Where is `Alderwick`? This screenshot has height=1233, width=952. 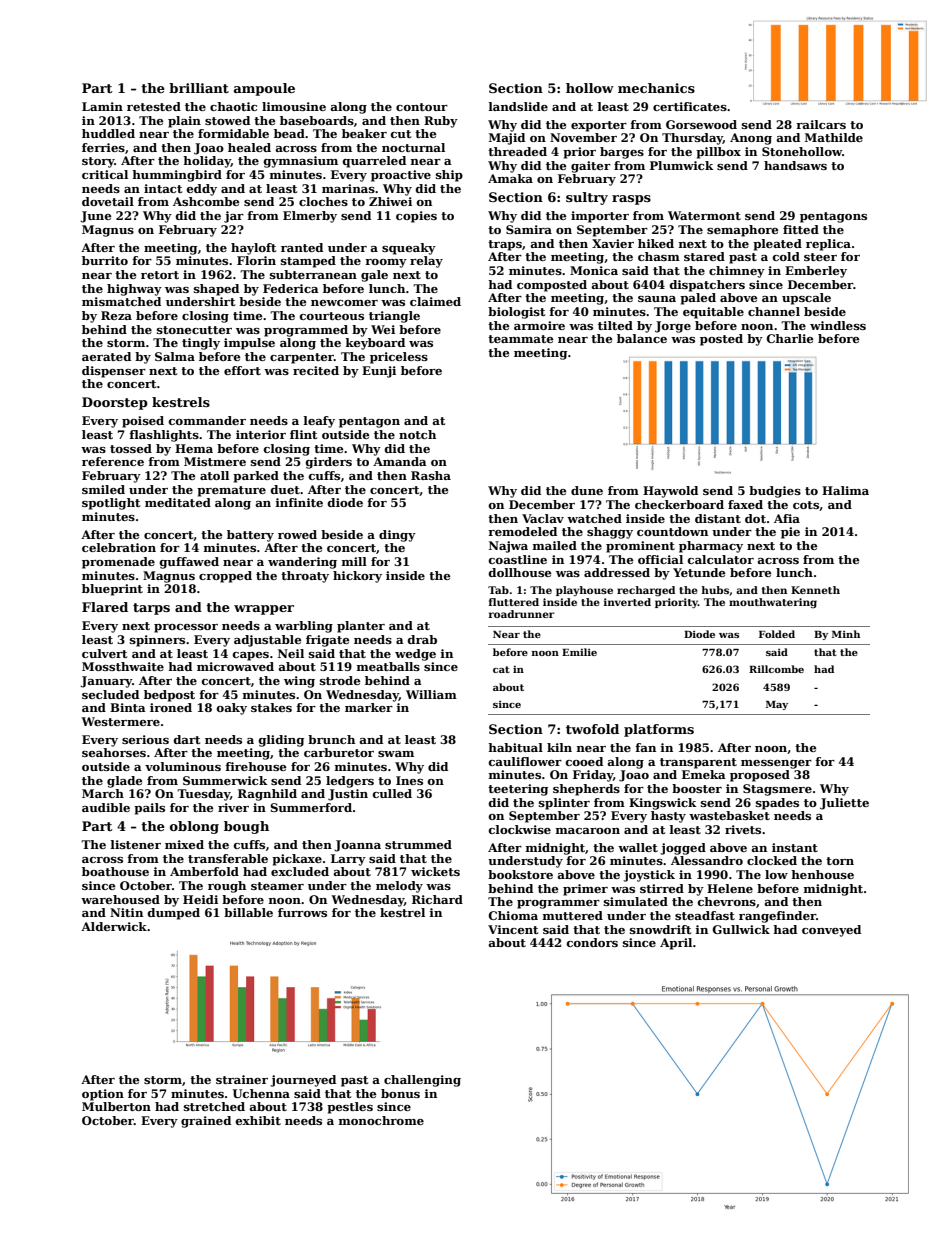 Alderwick is located at coordinates (114, 926).
